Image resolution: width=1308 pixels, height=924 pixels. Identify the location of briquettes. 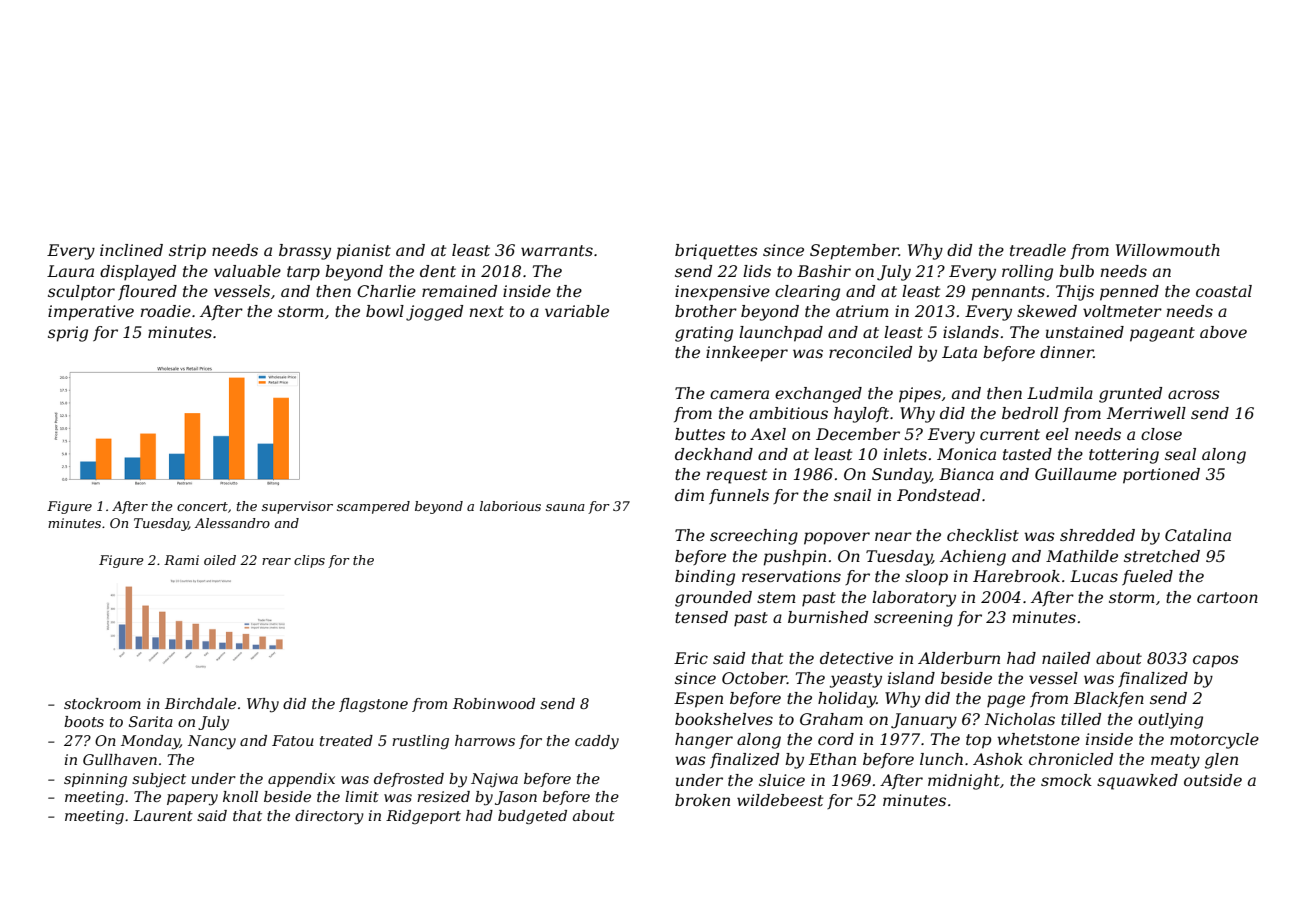
(716, 252).
